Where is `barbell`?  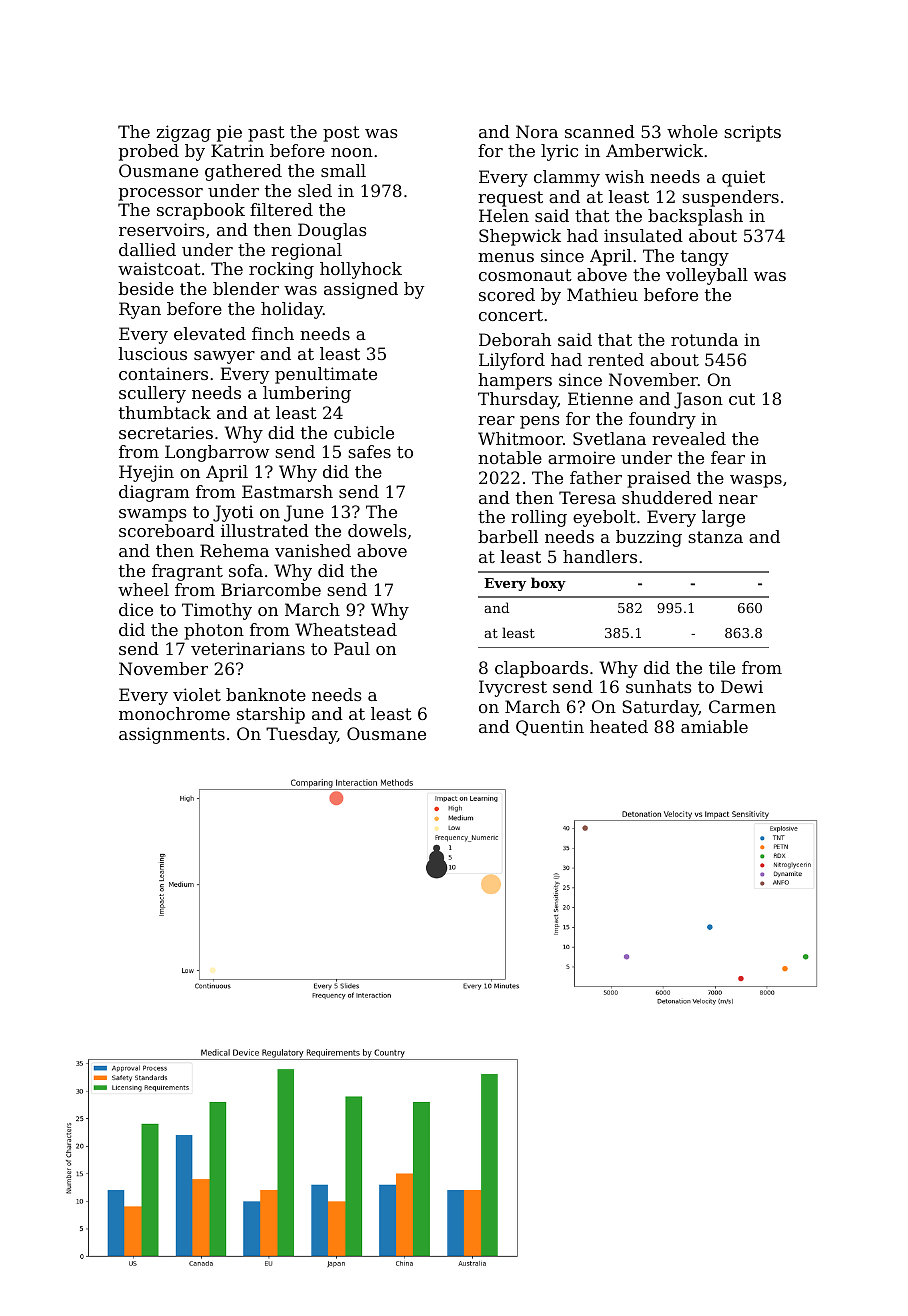
barbell is located at coordinates (508, 536).
